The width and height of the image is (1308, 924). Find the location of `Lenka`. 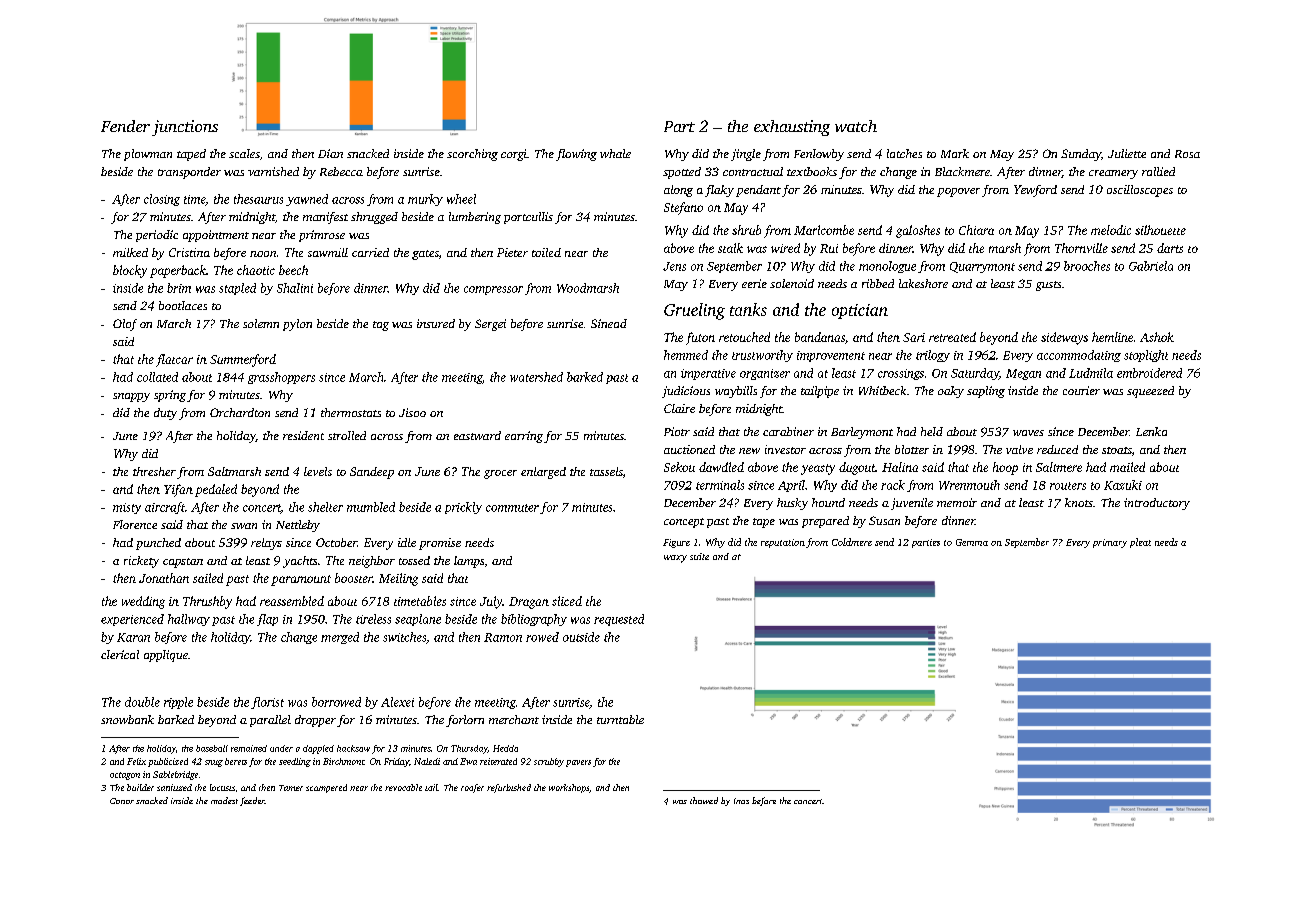

Lenka is located at coordinates (1151, 431).
